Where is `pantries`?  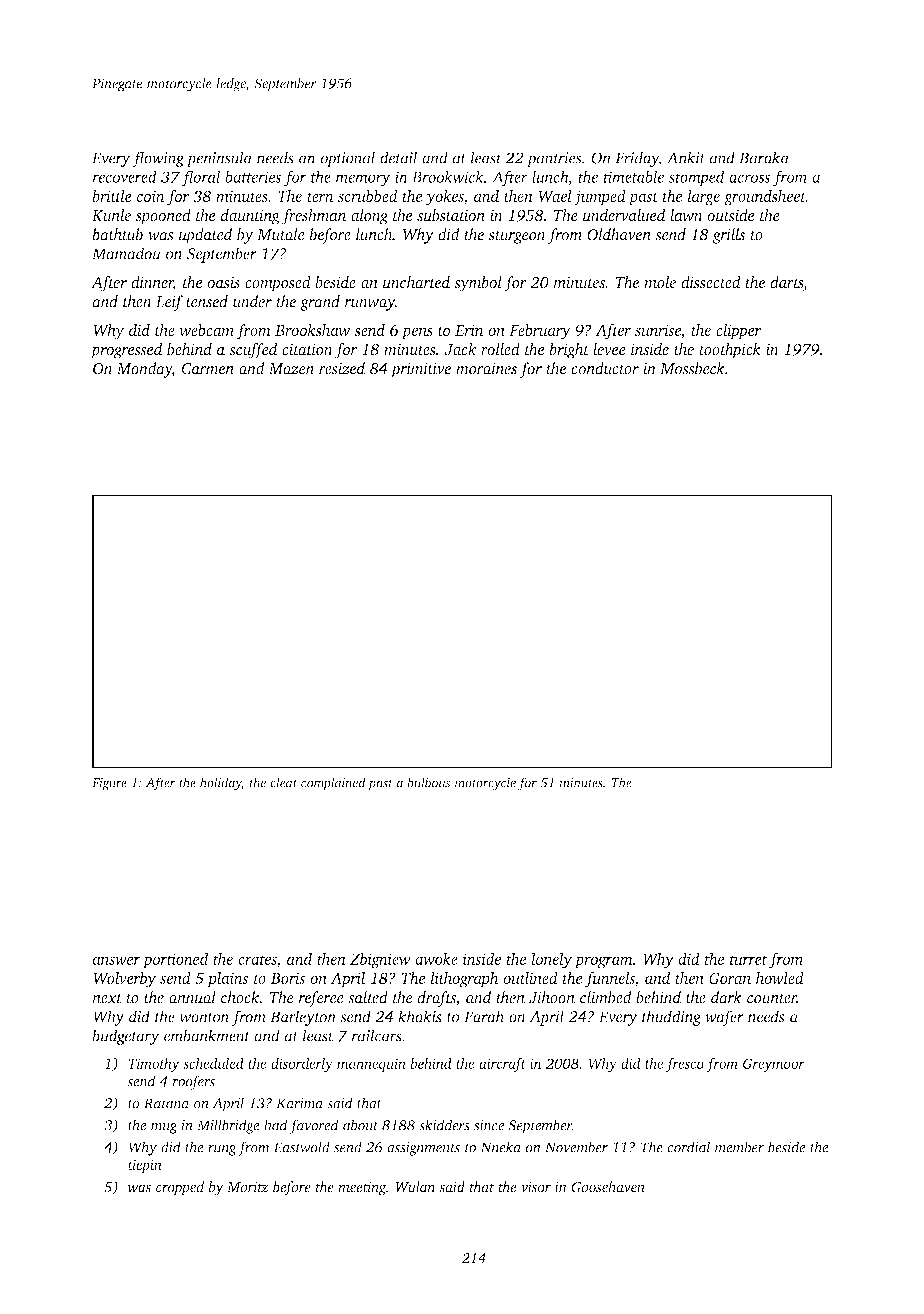 pantries is located at coordinates (554, 159).
